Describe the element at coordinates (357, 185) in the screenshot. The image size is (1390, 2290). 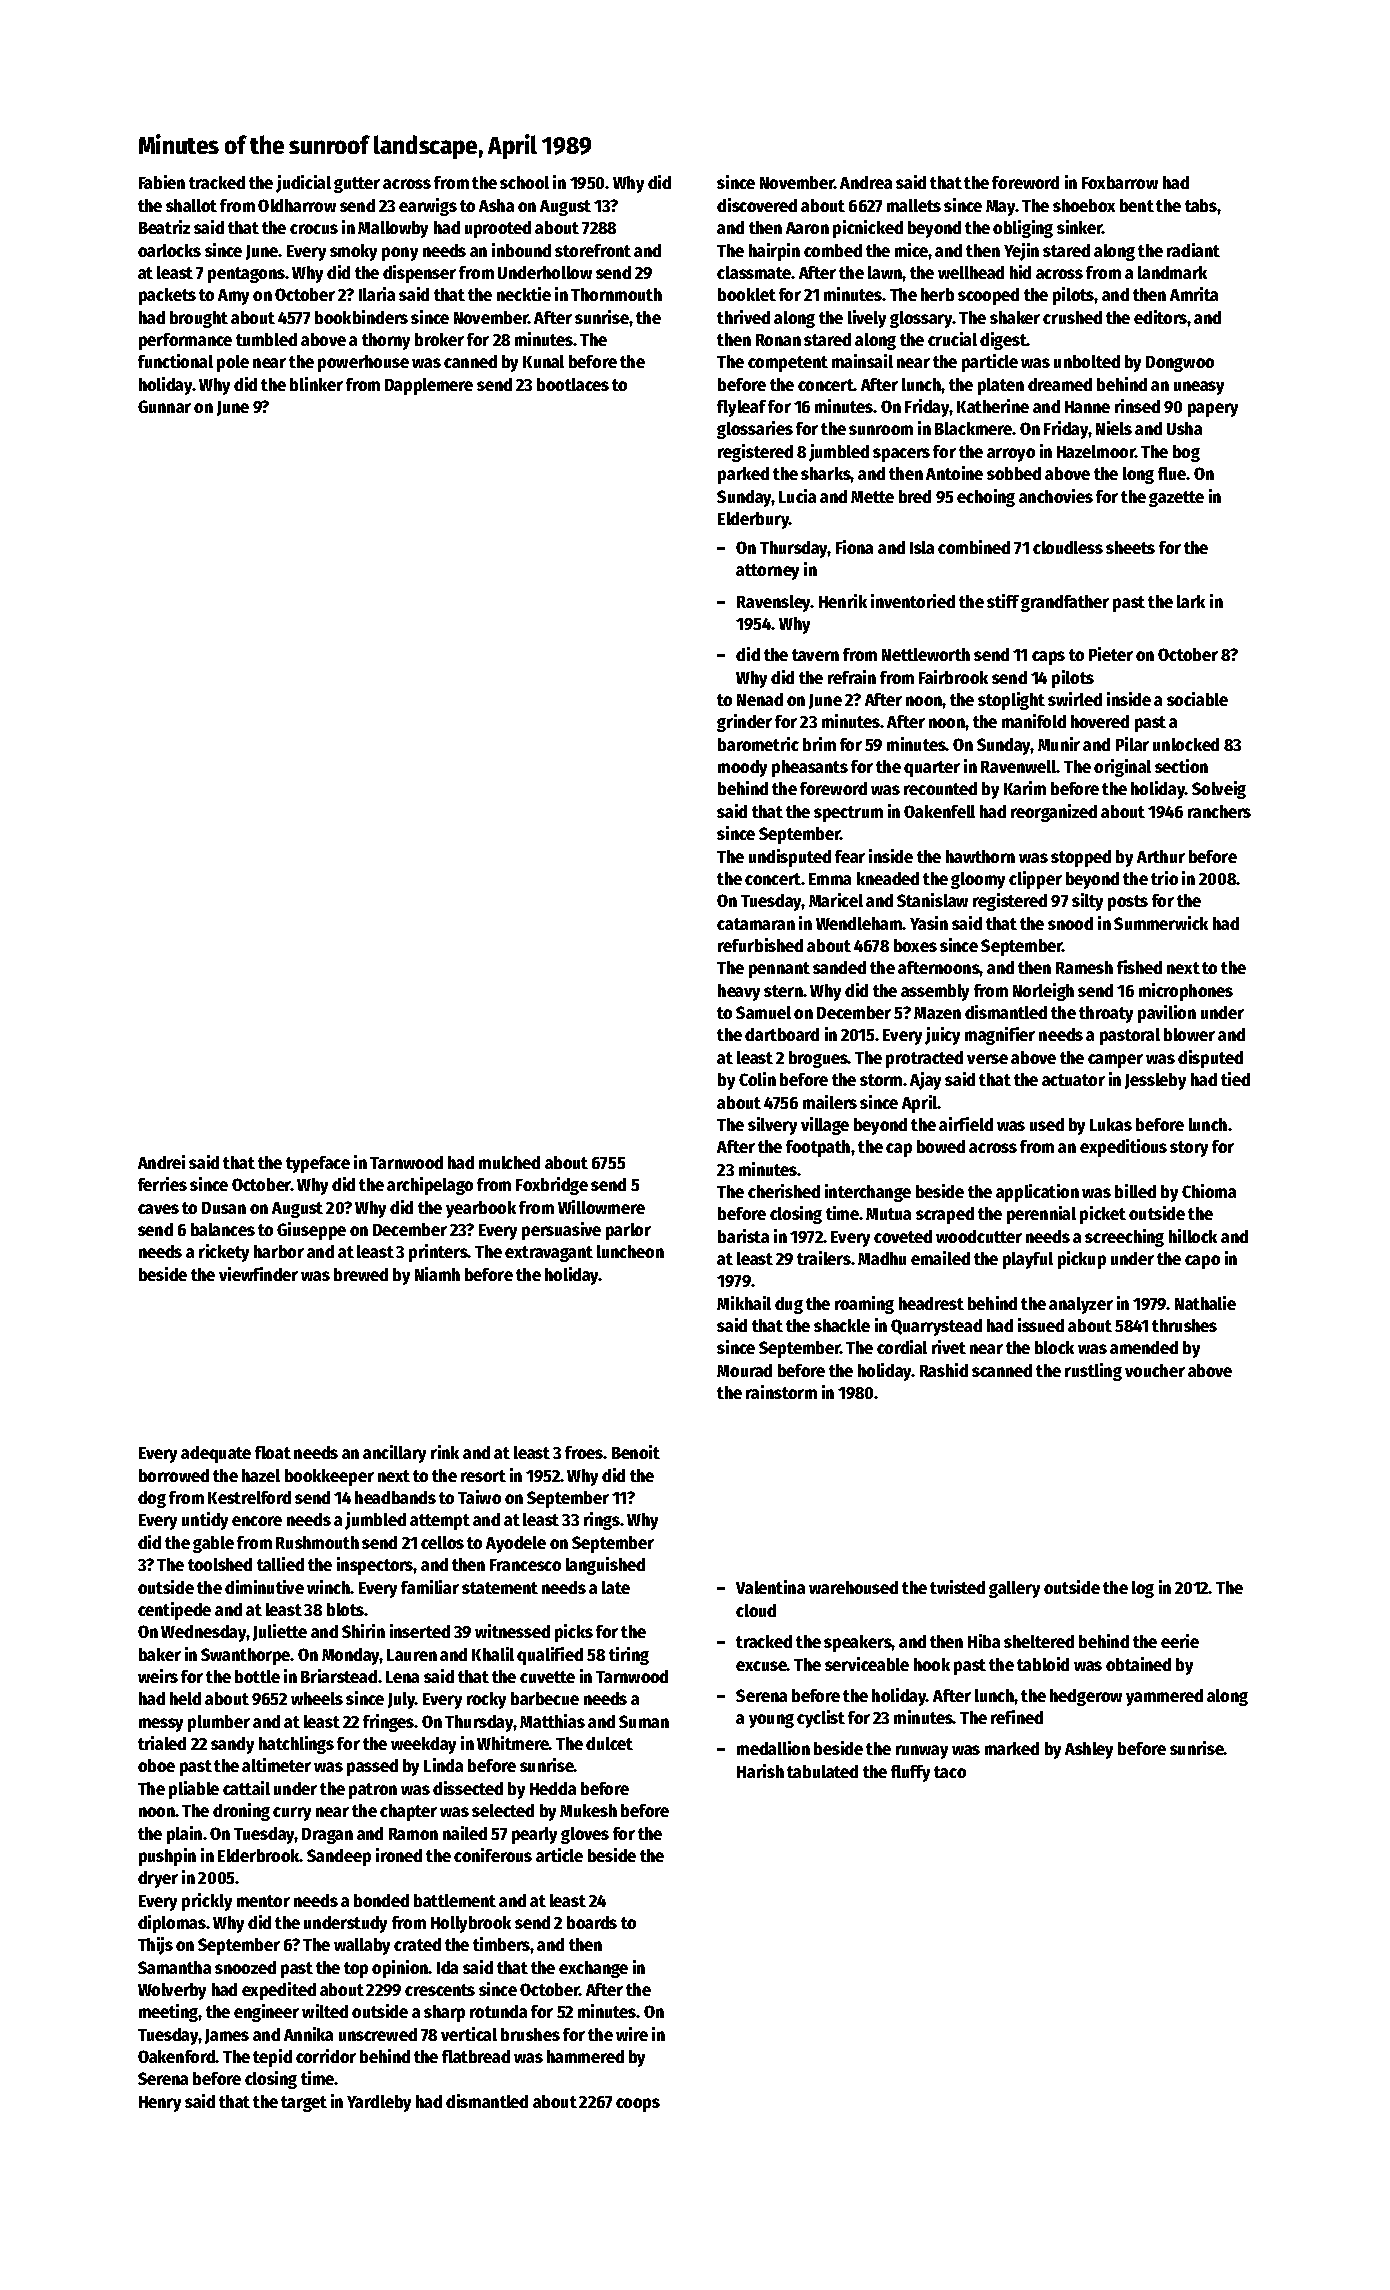
I see `gutter` at that location.
